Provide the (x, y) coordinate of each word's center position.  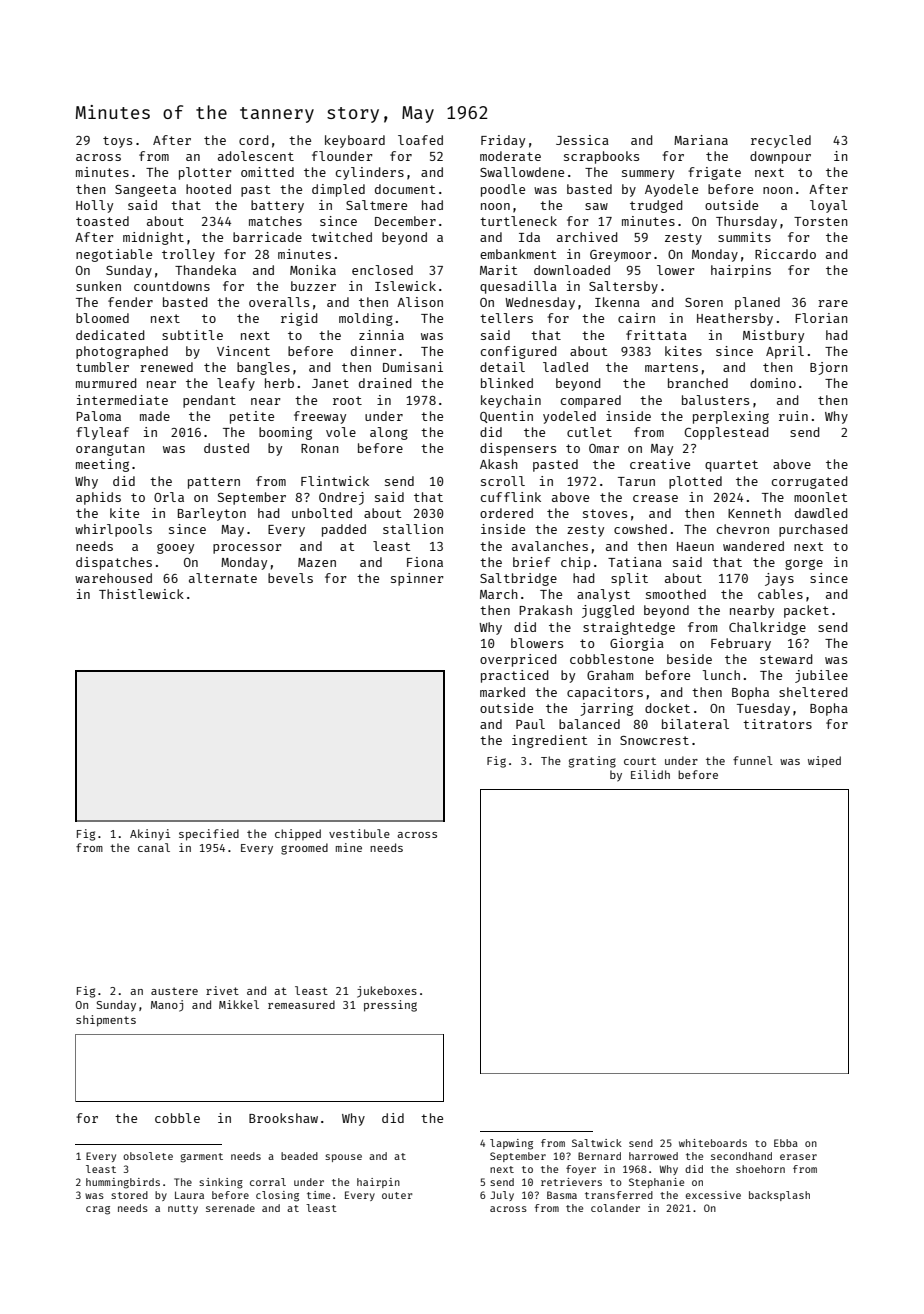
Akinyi (150, 835)
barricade (267, 237)
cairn (636, 318)
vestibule (359, 833)
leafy (236, 384)
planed (757, 303)
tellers (506, 318)
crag (98, 1210)
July (502, 1196)
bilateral (695, 724)
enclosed (382, 270)
